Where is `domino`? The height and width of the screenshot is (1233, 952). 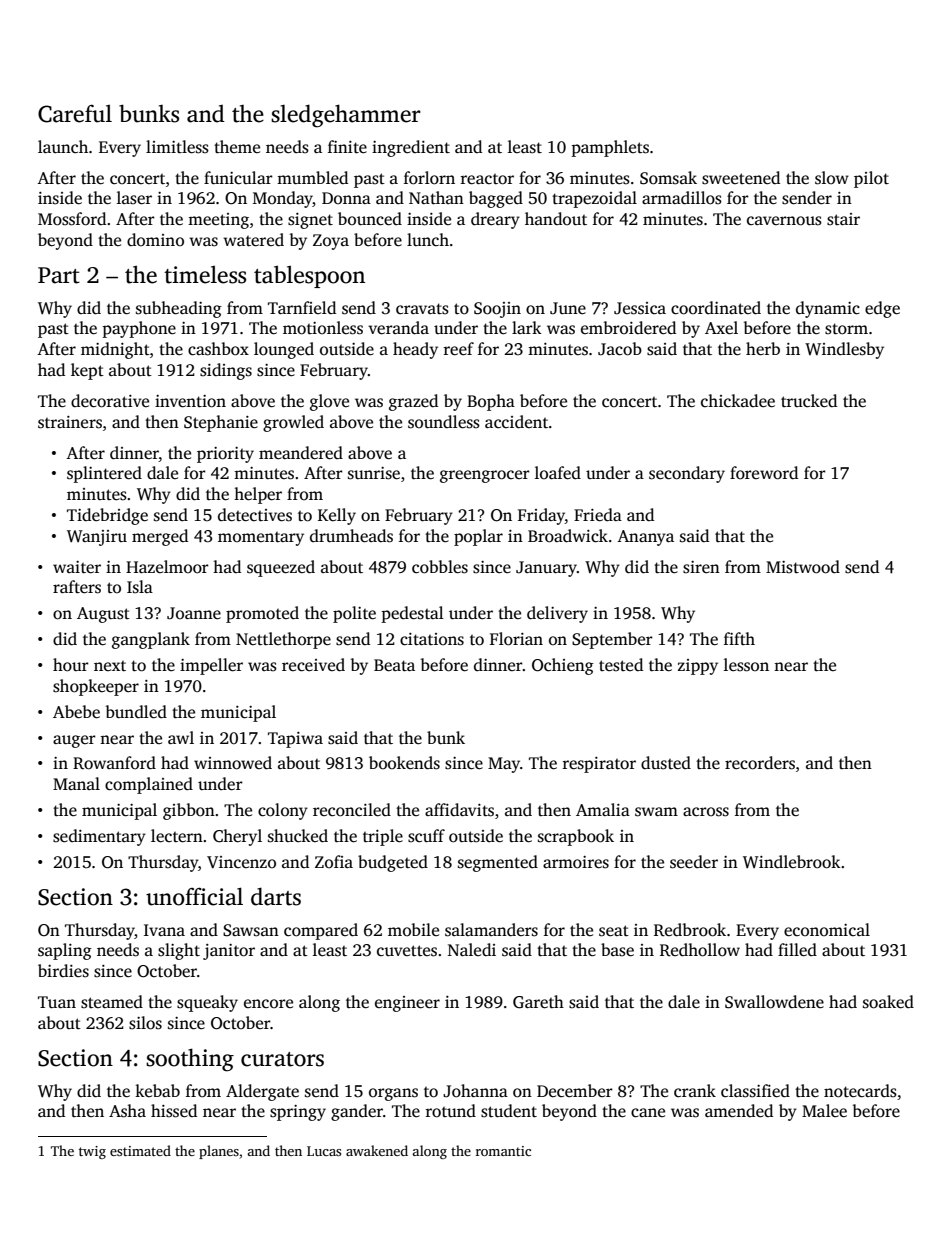 domino is located at coordinates (155, 239).
